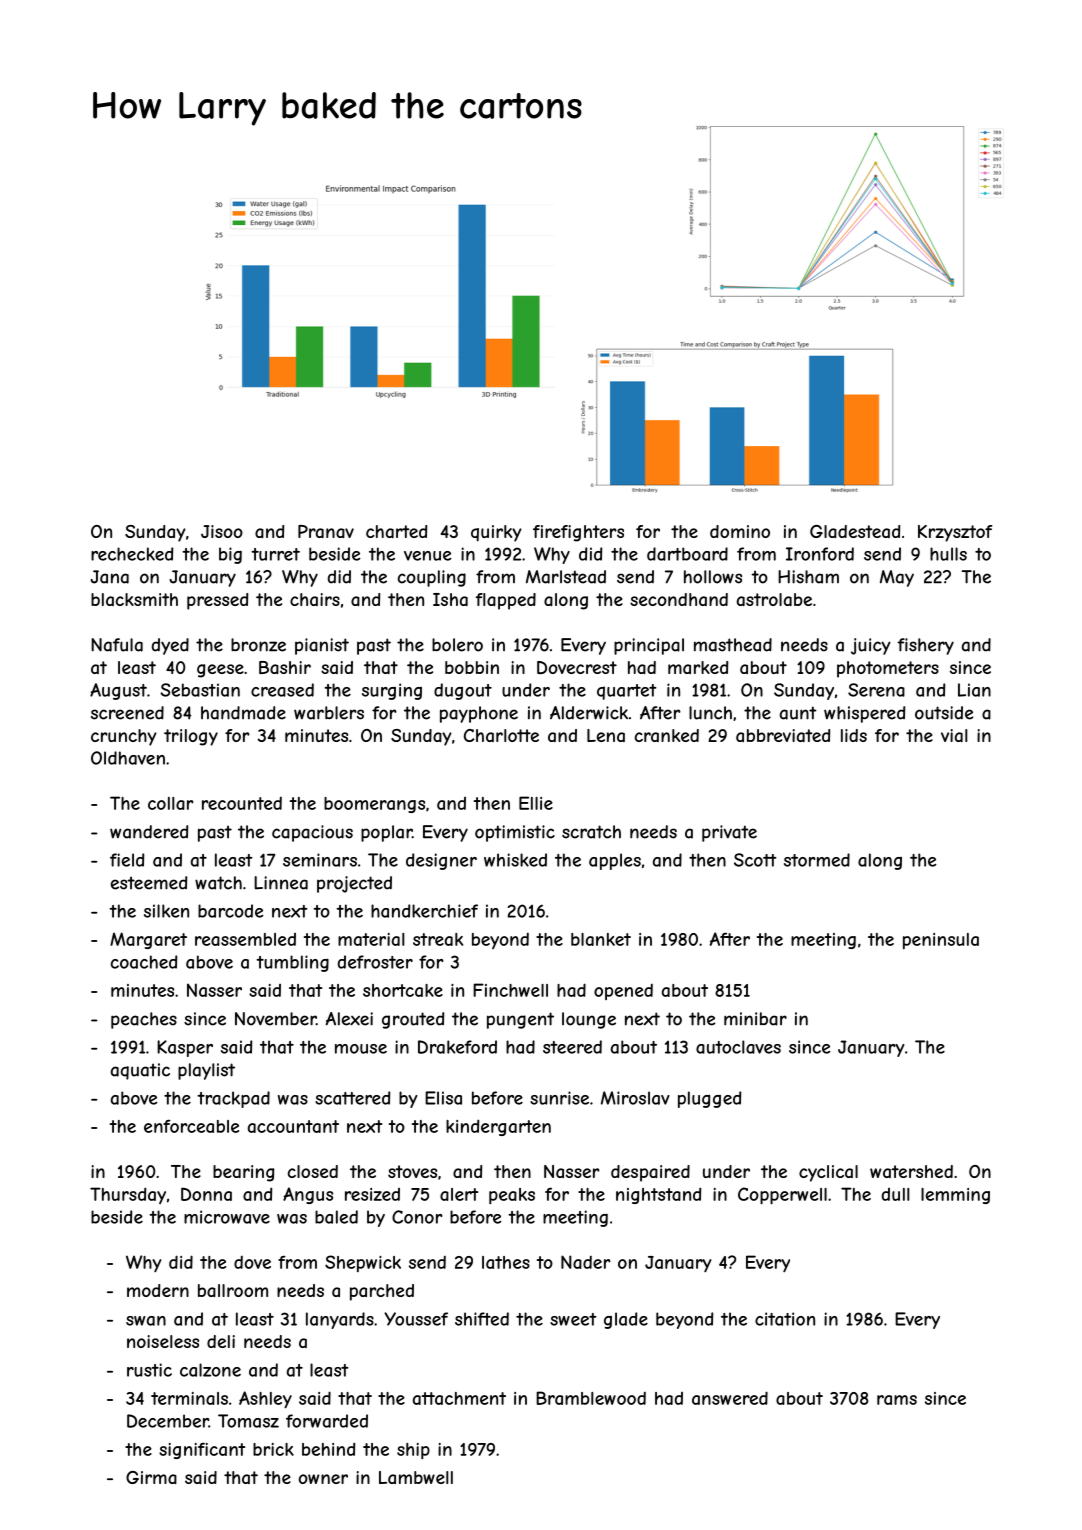 This document has width=1082, height=1530. What do you see at coordinates (573, 1319) in the document?
I see `sweet` at bounding box center [573, 1319].
